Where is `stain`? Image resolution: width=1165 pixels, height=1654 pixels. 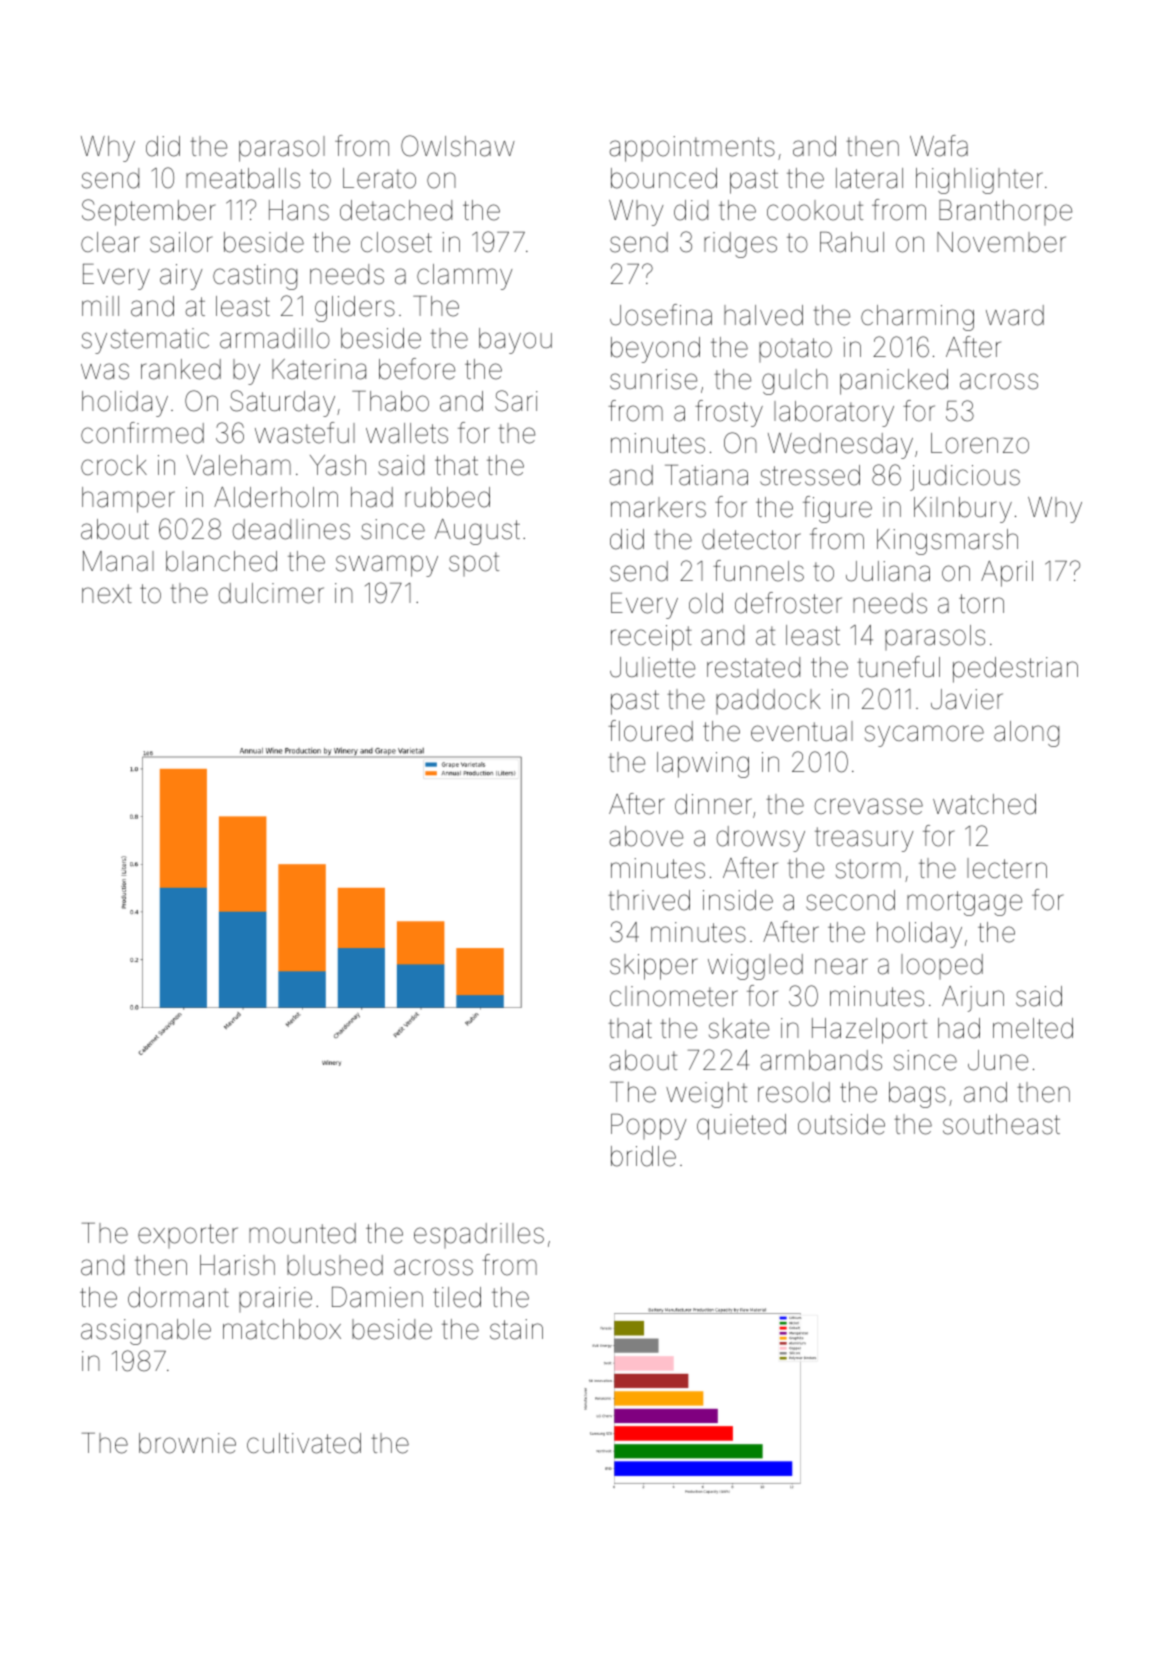
stain is located at coordinates (516, 1329).
